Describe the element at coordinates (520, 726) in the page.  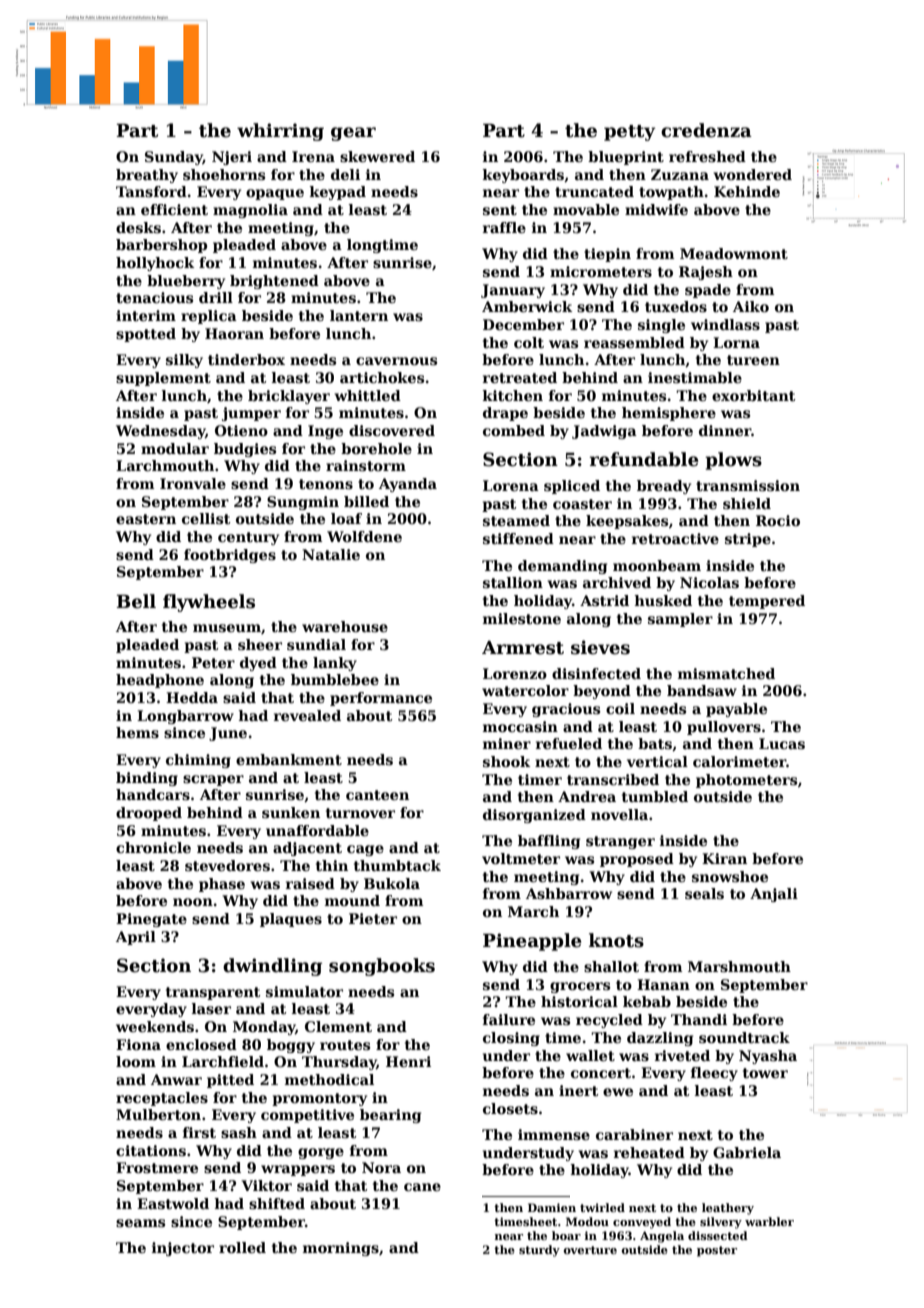
I see `moccasin` at that location.
